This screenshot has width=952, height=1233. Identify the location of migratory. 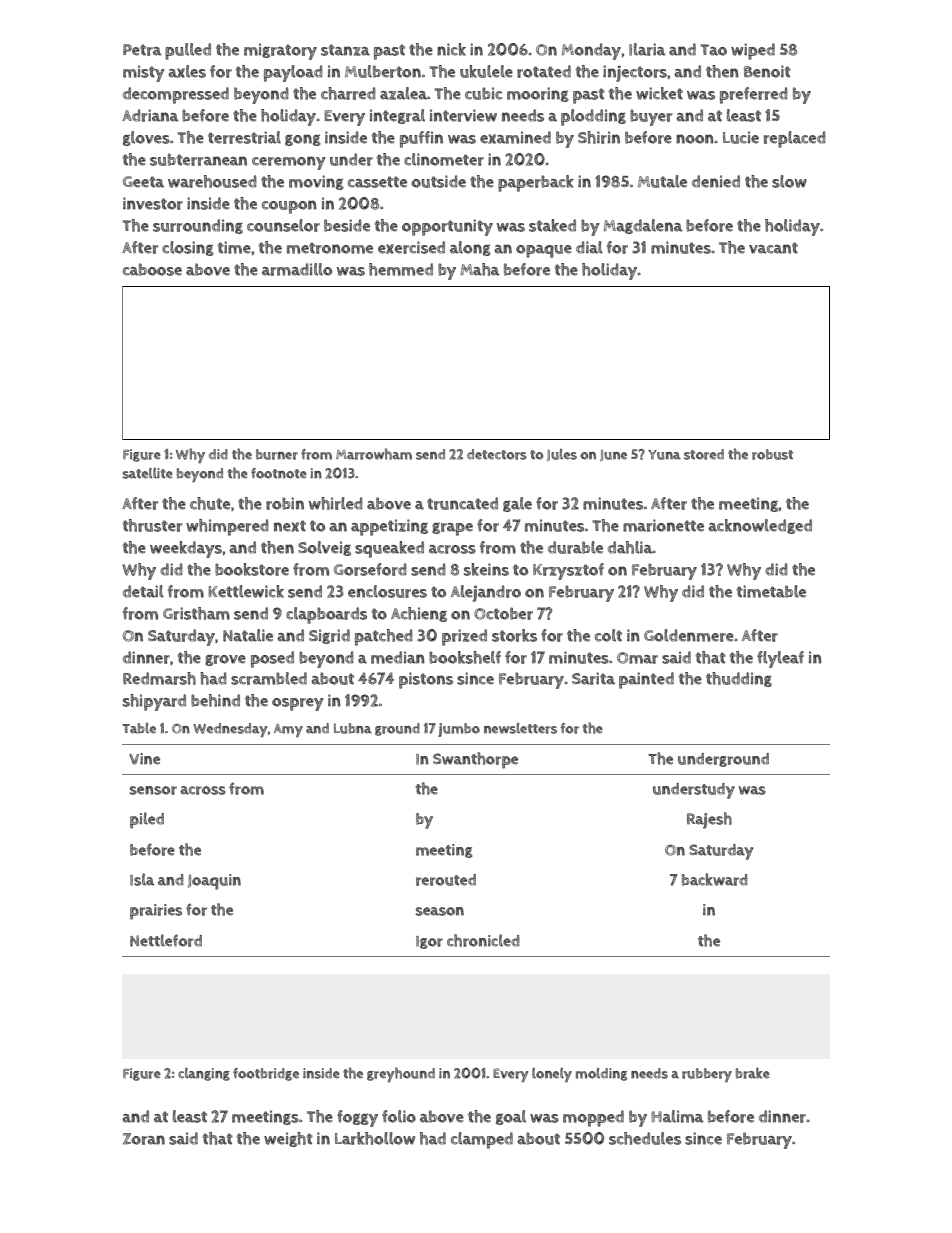
(280, 51).
